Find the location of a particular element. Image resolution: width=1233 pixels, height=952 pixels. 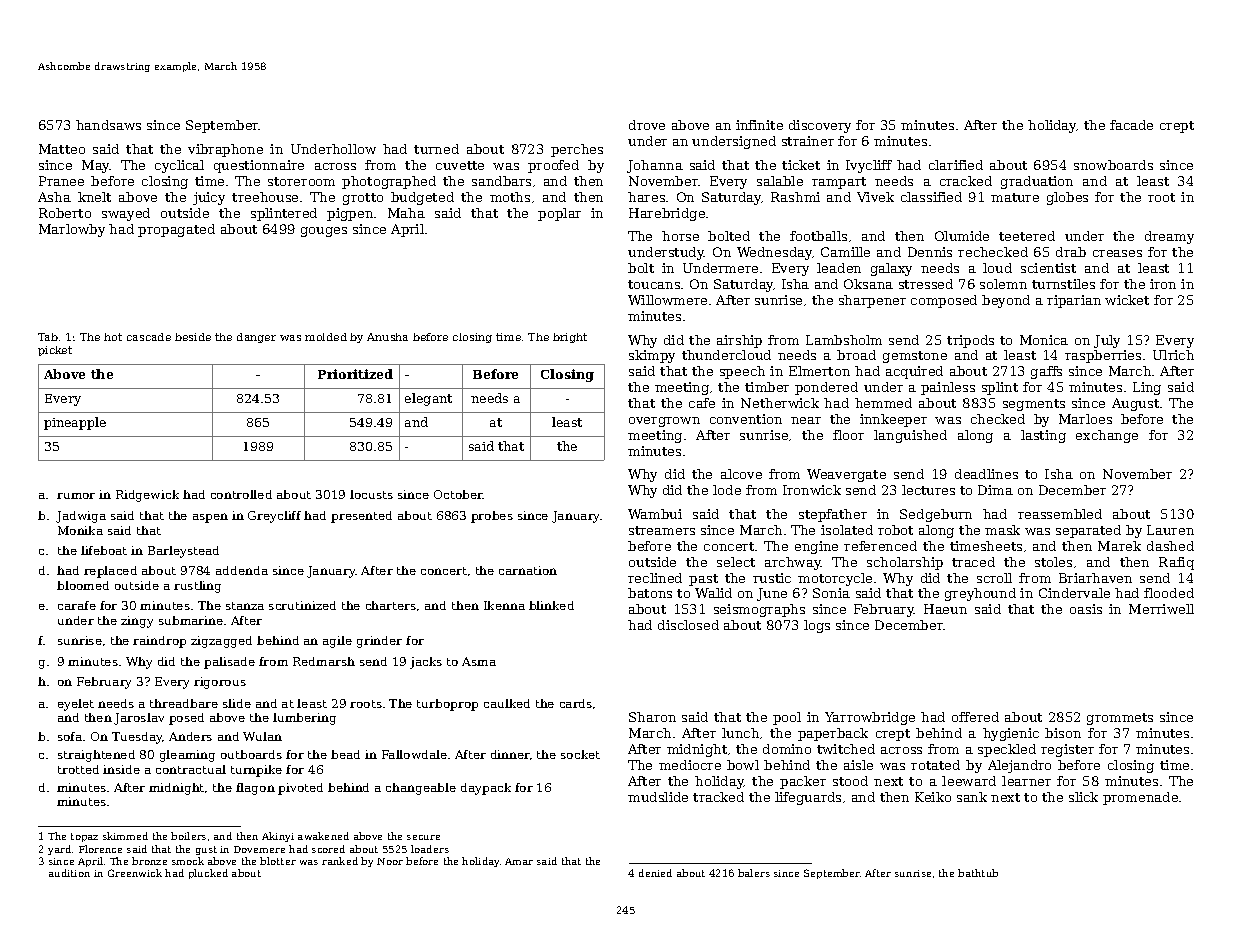

grinder is located at coordinates (379, 642).
